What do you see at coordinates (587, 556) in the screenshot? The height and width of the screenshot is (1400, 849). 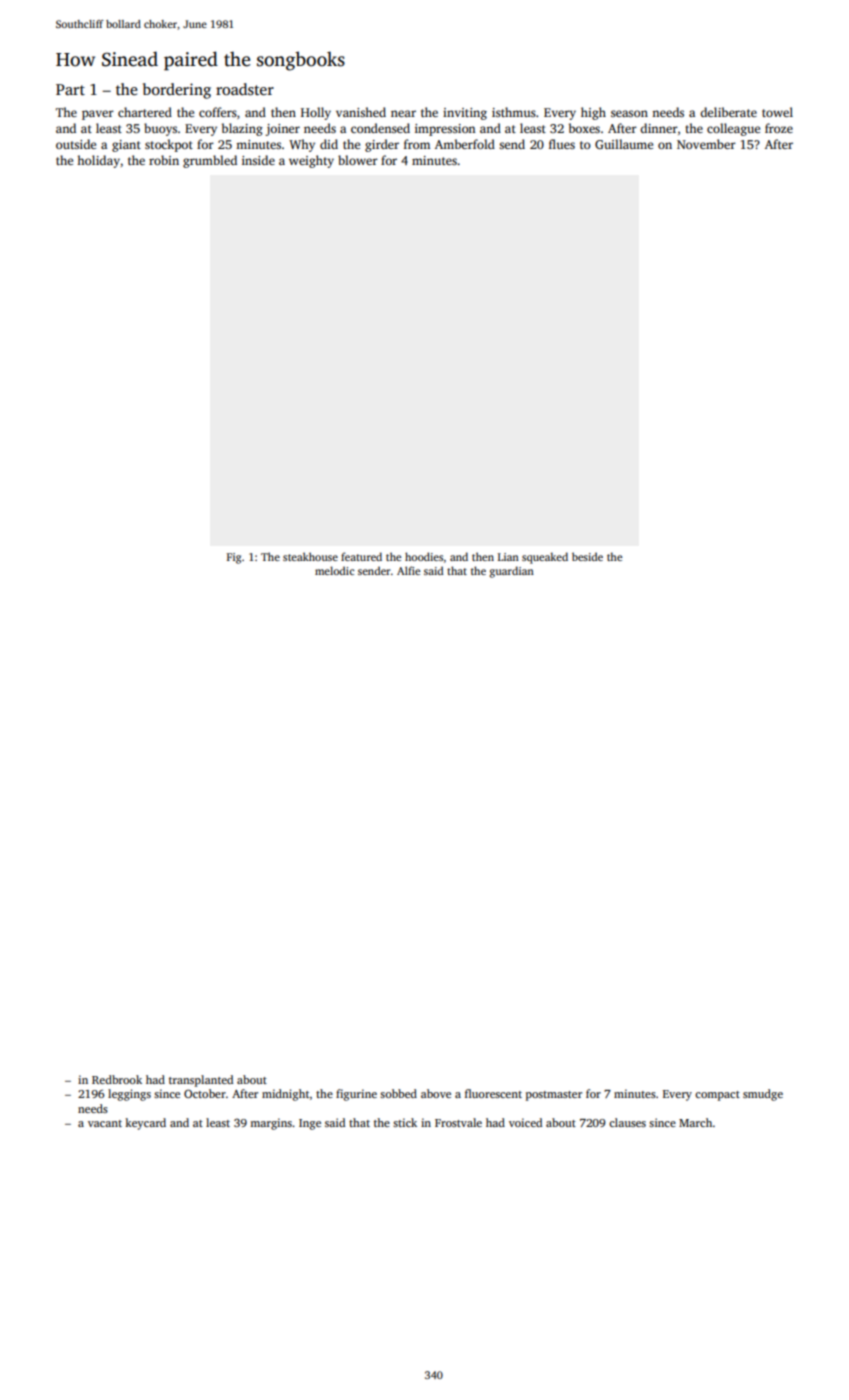 I see `beside` at bounding box center [587, 556].
